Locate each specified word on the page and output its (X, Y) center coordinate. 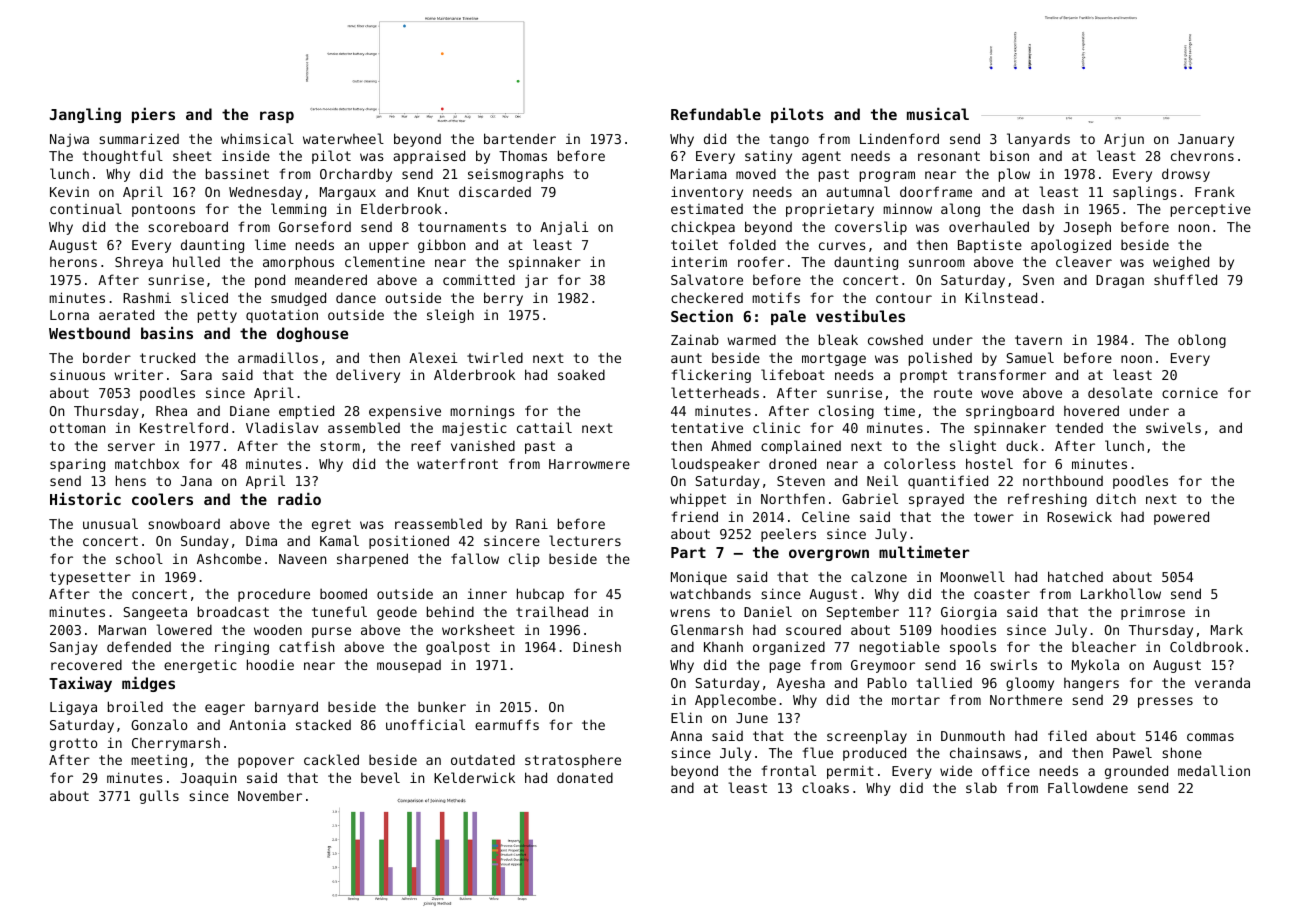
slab (981, 787)
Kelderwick (474, 777)
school (139, 558)
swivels (1173, 427)
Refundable (716, 114)
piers (153, 115)
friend (695, 516)
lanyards (1038, 140)
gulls (159, 797)
